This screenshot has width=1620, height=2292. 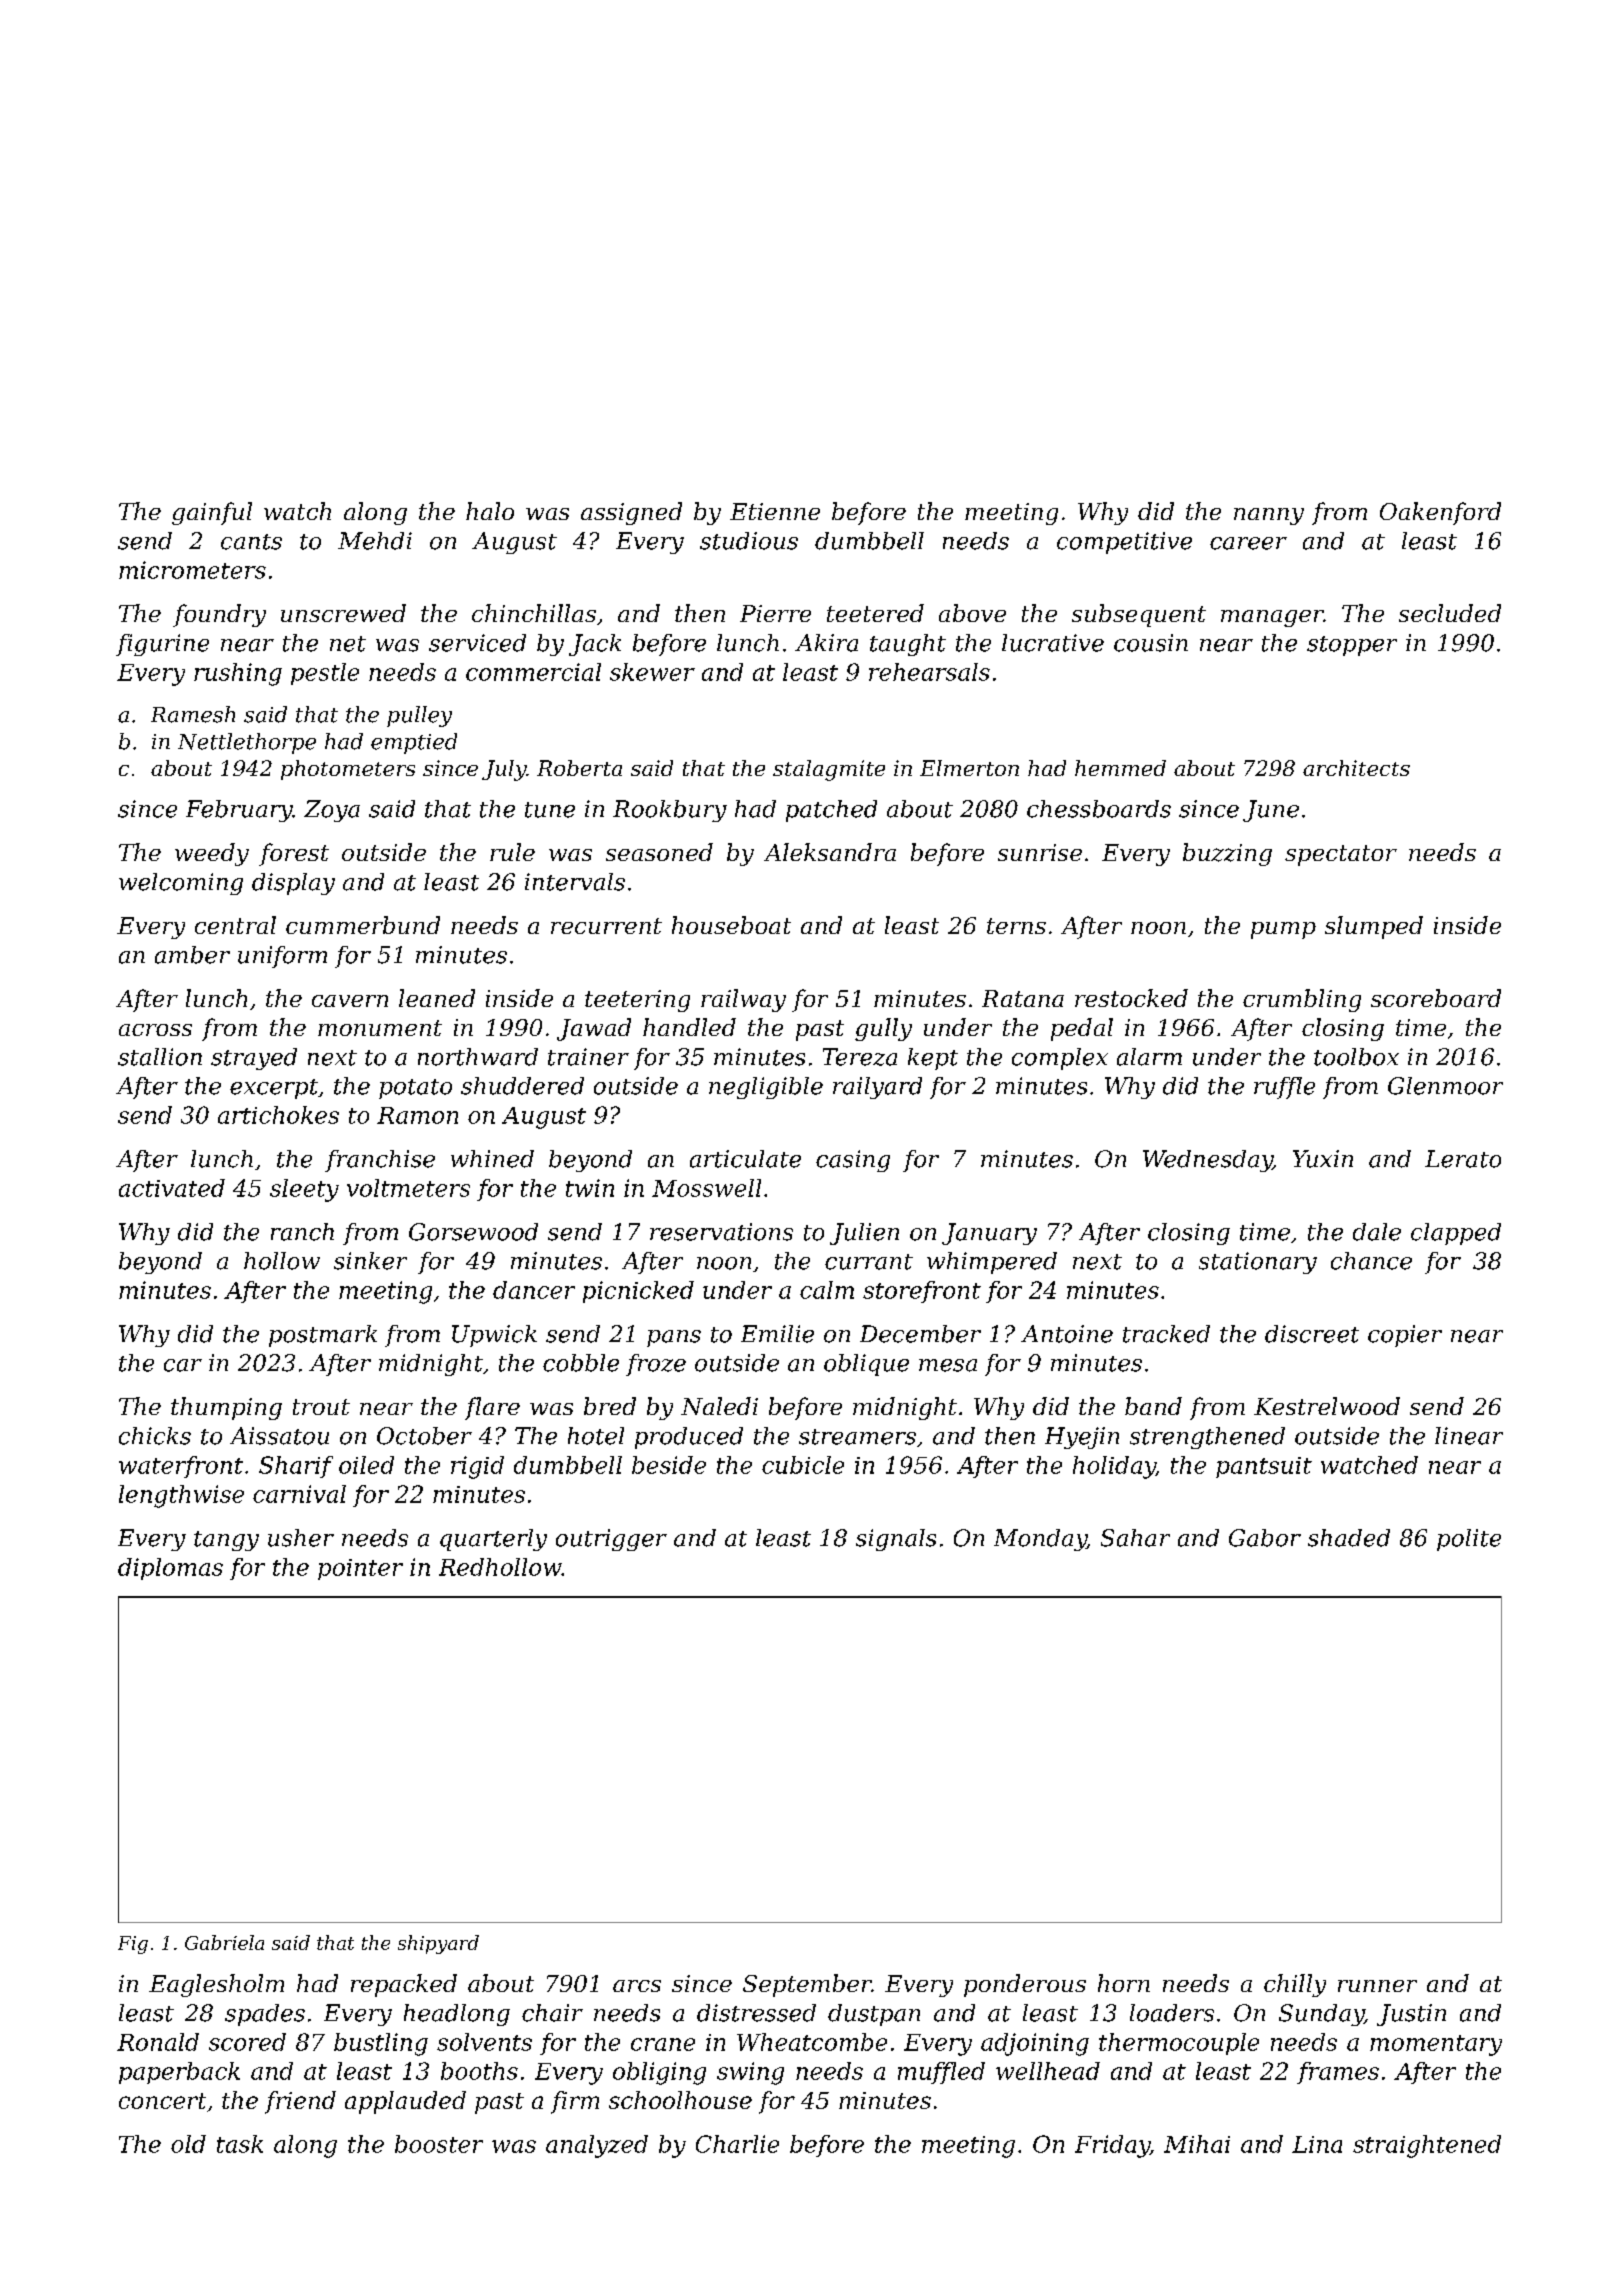 I want to click on Etienne, so click(x=775, y=511).
